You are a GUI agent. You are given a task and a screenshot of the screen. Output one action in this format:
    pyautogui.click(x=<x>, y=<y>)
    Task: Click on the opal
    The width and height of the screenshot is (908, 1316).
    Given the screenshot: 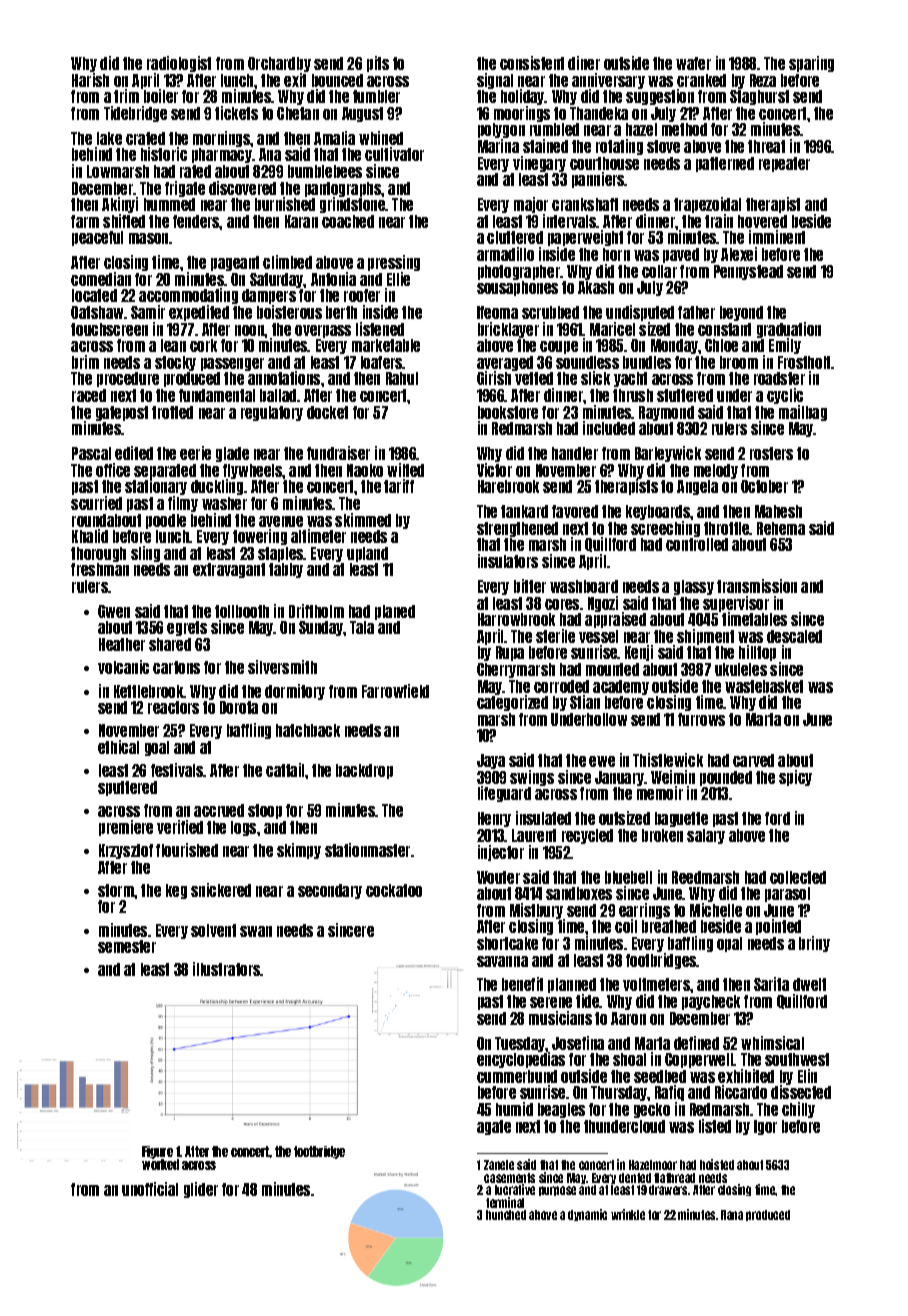 What is the action you would take?
    pyautogui.click(x=729, y=944)
